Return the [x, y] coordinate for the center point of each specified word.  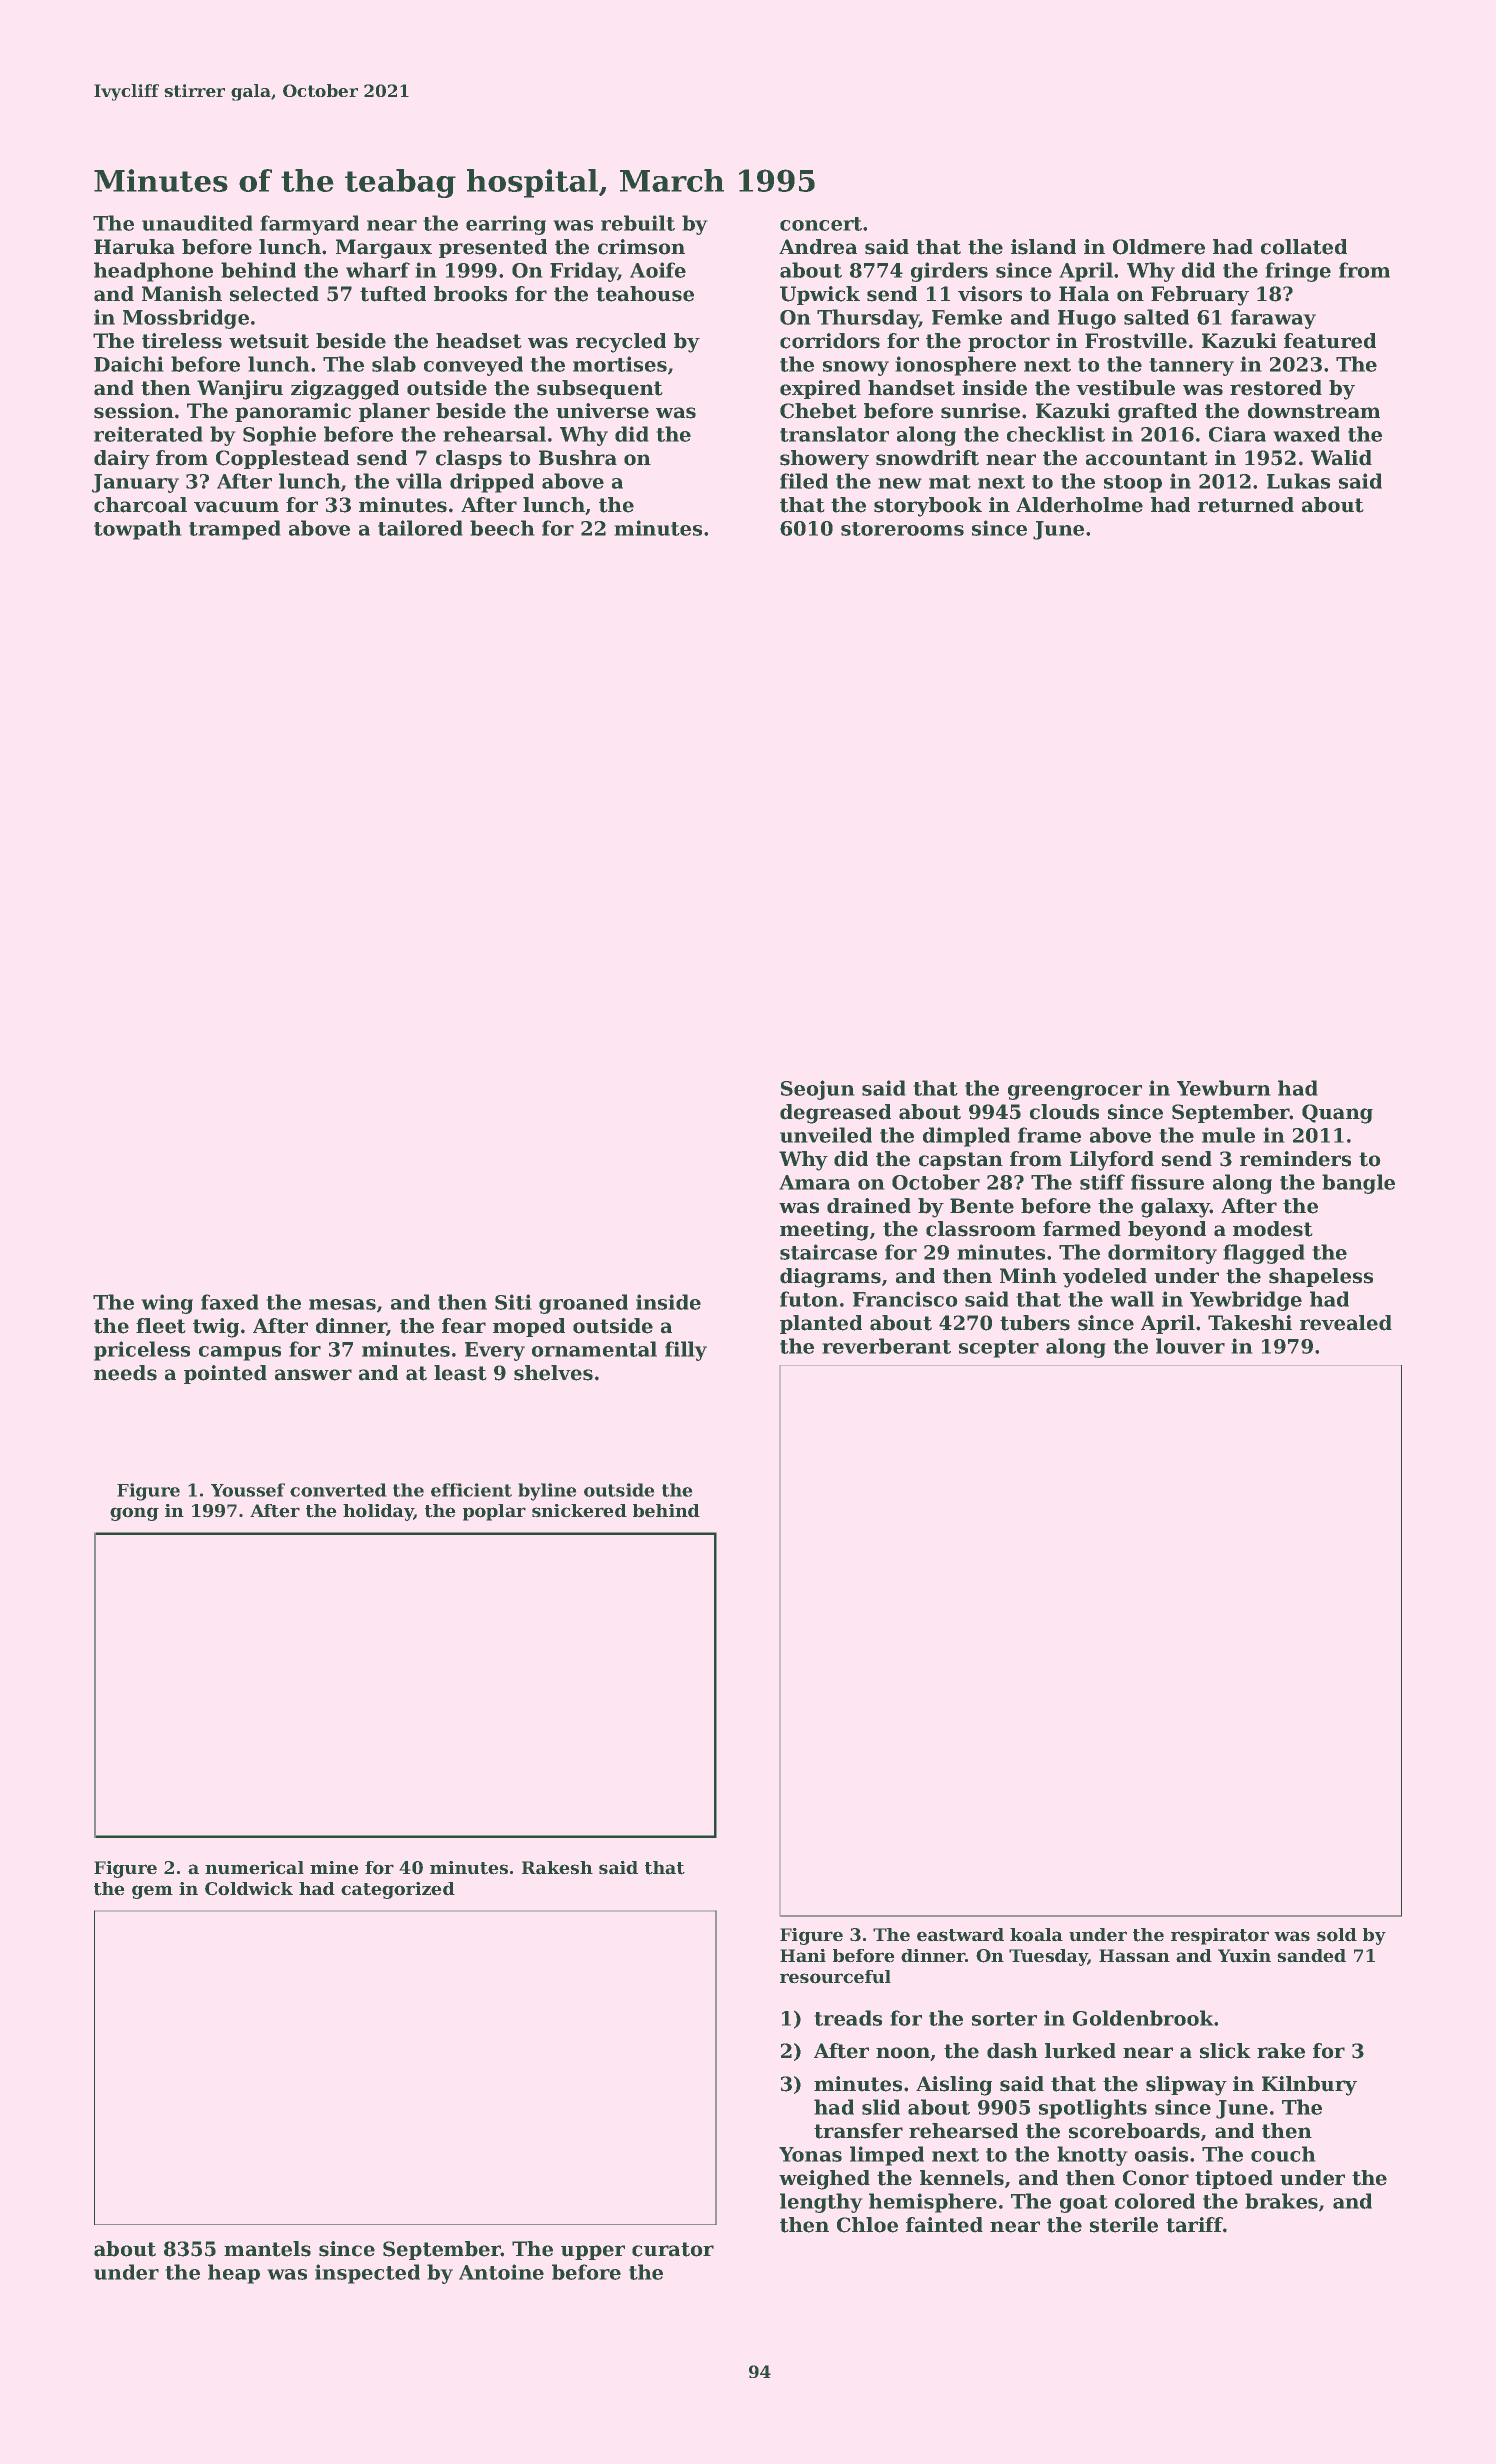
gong [134, 1514]
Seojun [818, 1090]
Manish [182, 294]
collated [1304, 247]
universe [602, 411]
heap [234, 2274]
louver [1190, 1346]
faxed [230, 1302]
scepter [999, 1349]
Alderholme [1079, 505]
